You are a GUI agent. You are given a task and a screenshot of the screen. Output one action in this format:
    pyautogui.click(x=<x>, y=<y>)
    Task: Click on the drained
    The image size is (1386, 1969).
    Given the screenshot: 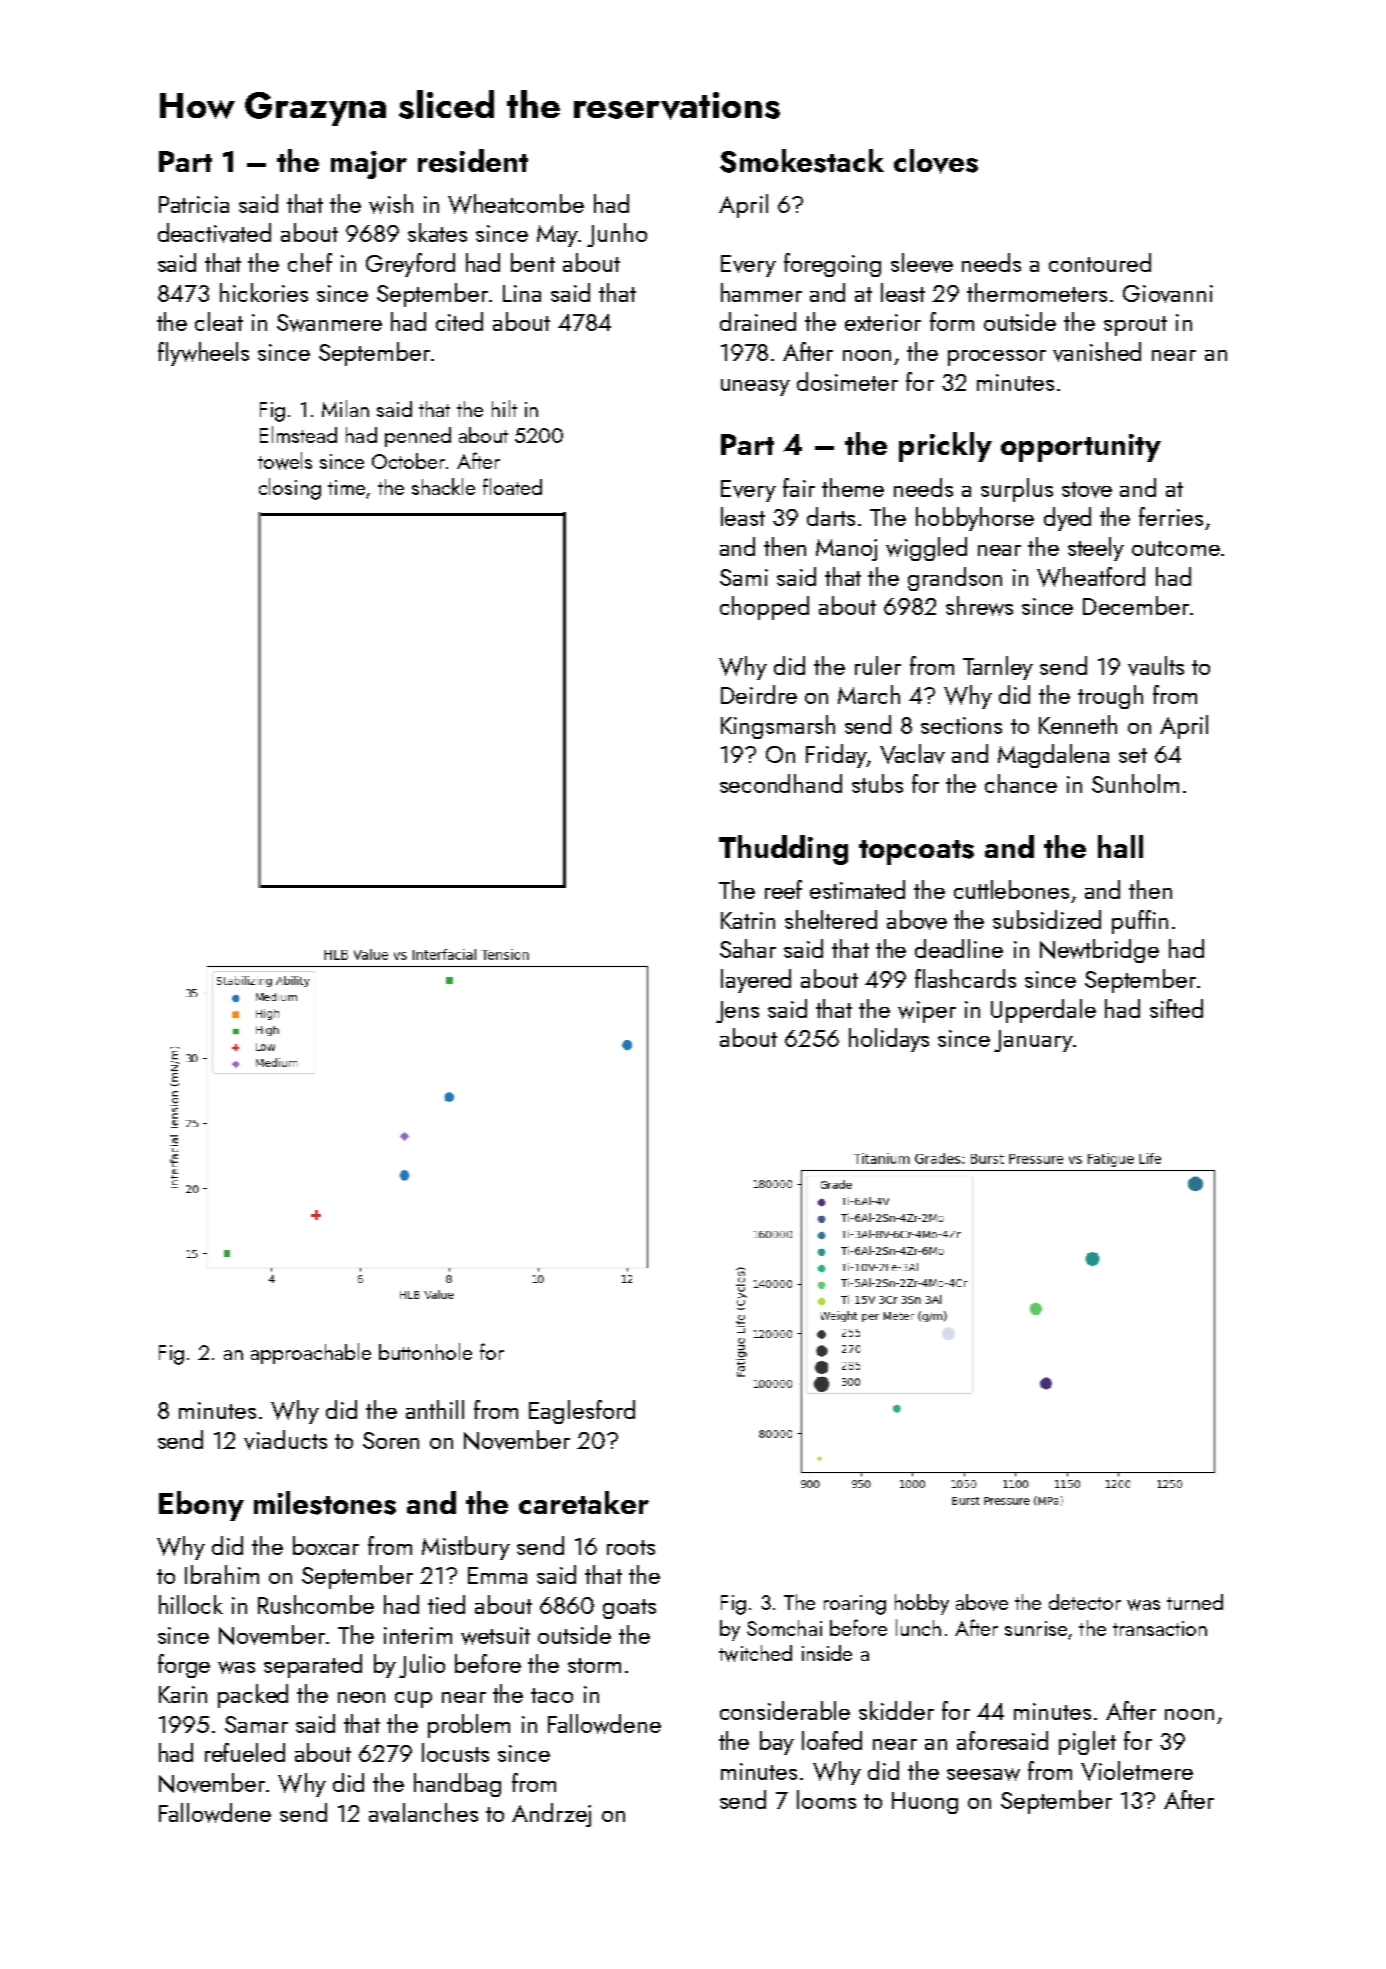 What is the action you would take?
    pyautogui.click(x=758, y=321)
